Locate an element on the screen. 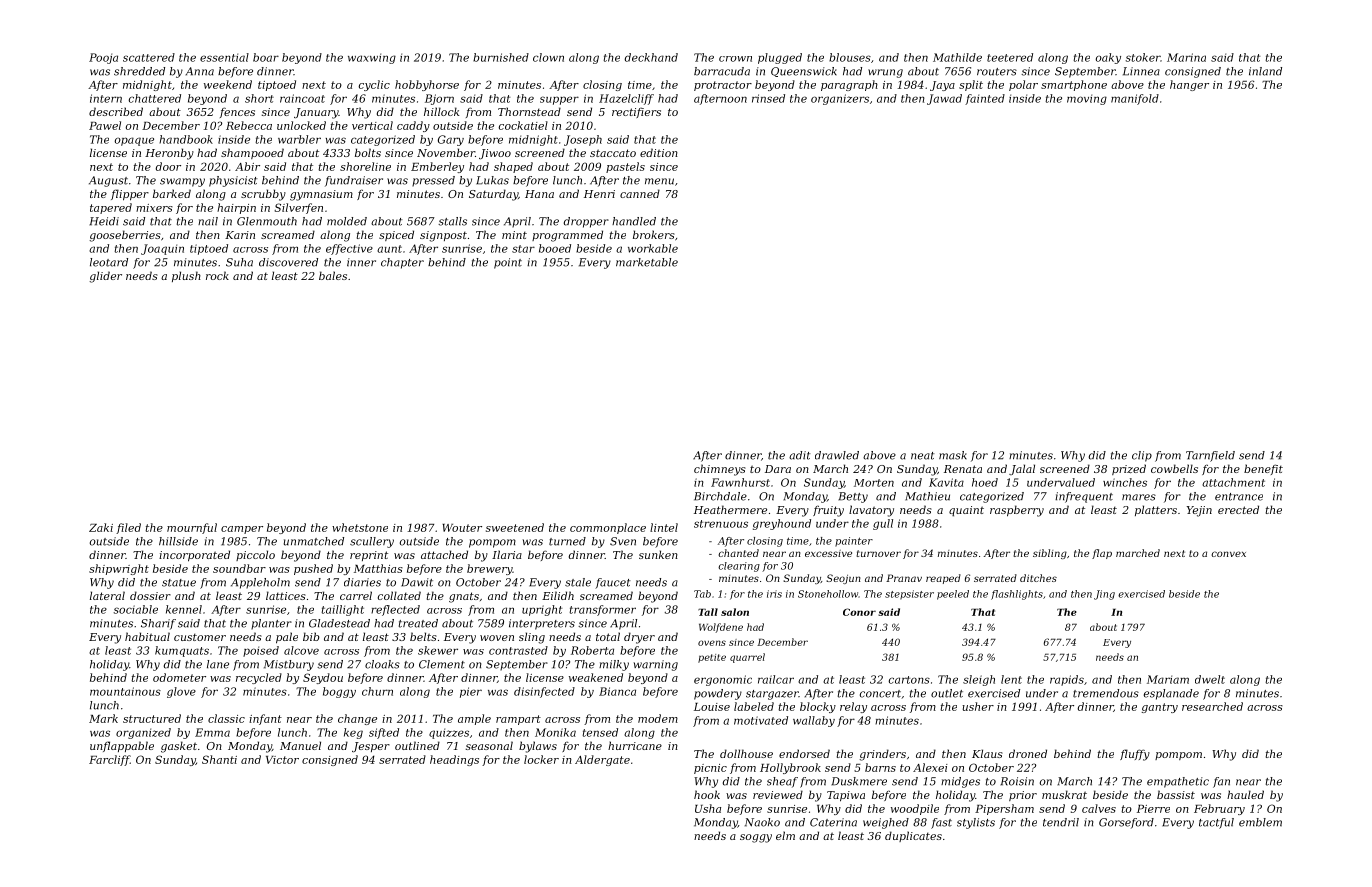  soggy is located at coordinates (756, 838).
